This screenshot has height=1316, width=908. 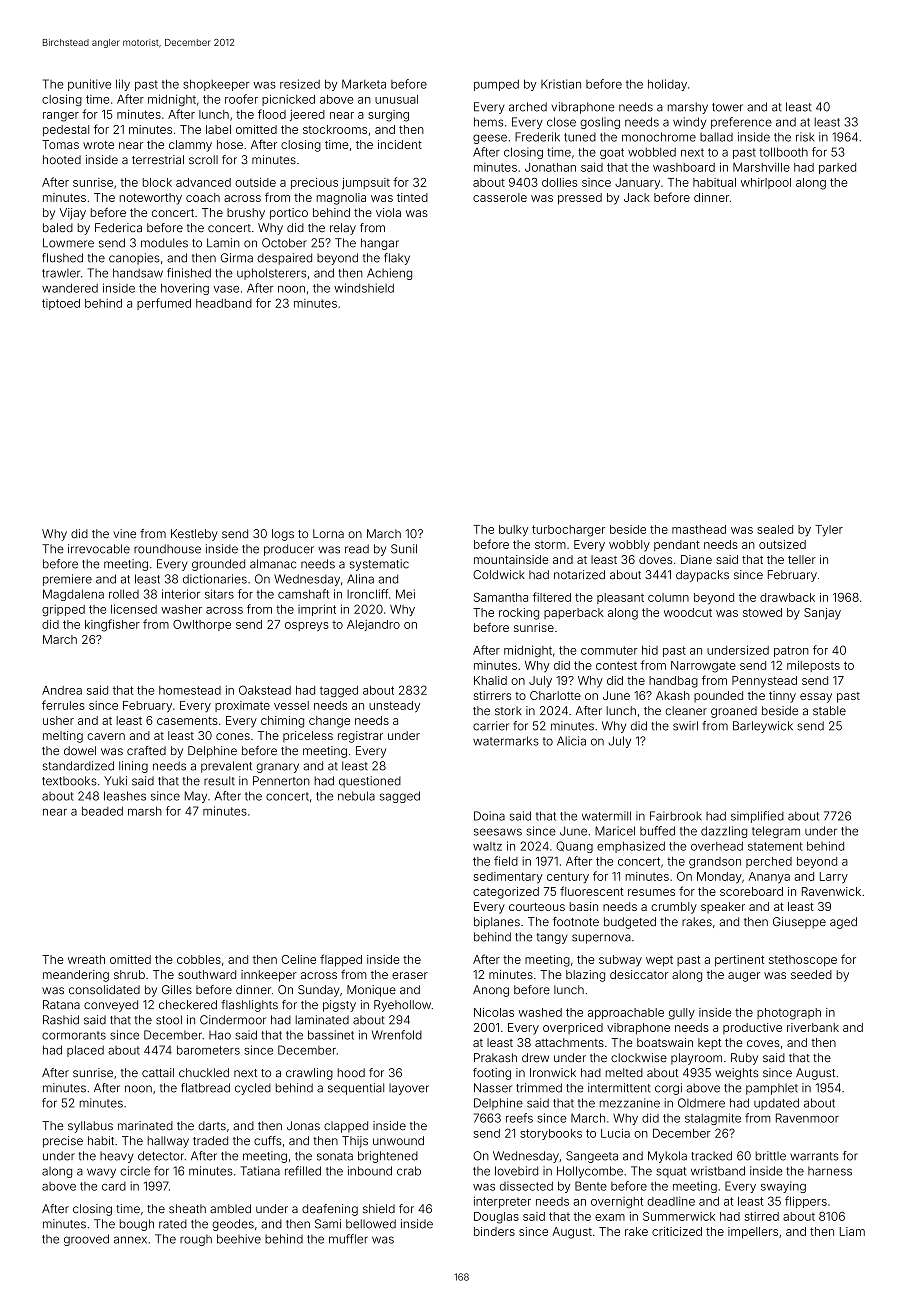 What do you see at coordinates (580, 137) in the screenshot?
I see `tuned` at bounding box center [580, 137].
